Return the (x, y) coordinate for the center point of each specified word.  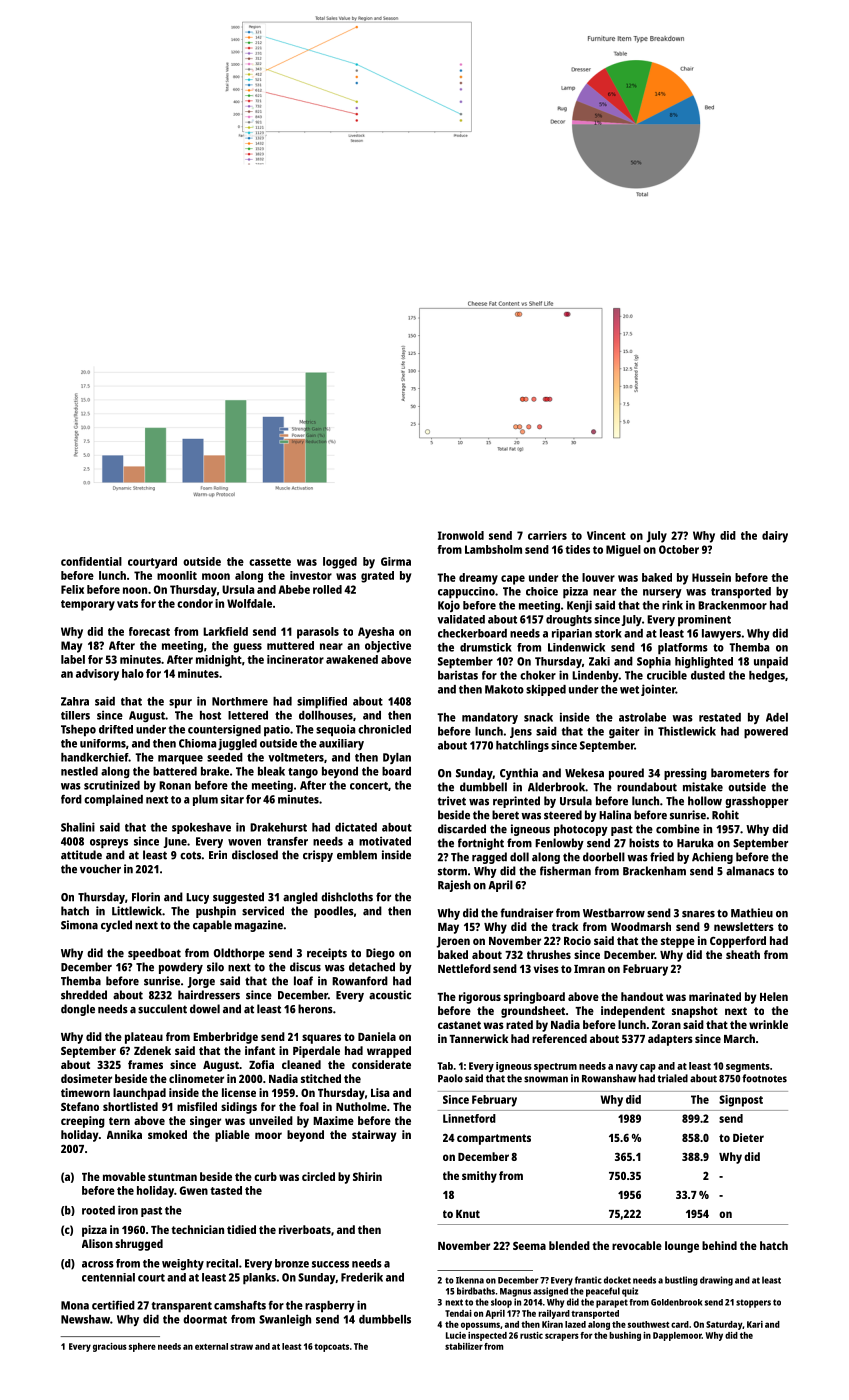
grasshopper (756, 802)
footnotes (764, 1078)
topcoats (331, 1348)
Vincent (606, 535)
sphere (142, 1347)
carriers (547, 535)
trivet (452, 801)
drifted (116, 729)
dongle (78, 1010)
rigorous (480, 998)
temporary (88, 605)
